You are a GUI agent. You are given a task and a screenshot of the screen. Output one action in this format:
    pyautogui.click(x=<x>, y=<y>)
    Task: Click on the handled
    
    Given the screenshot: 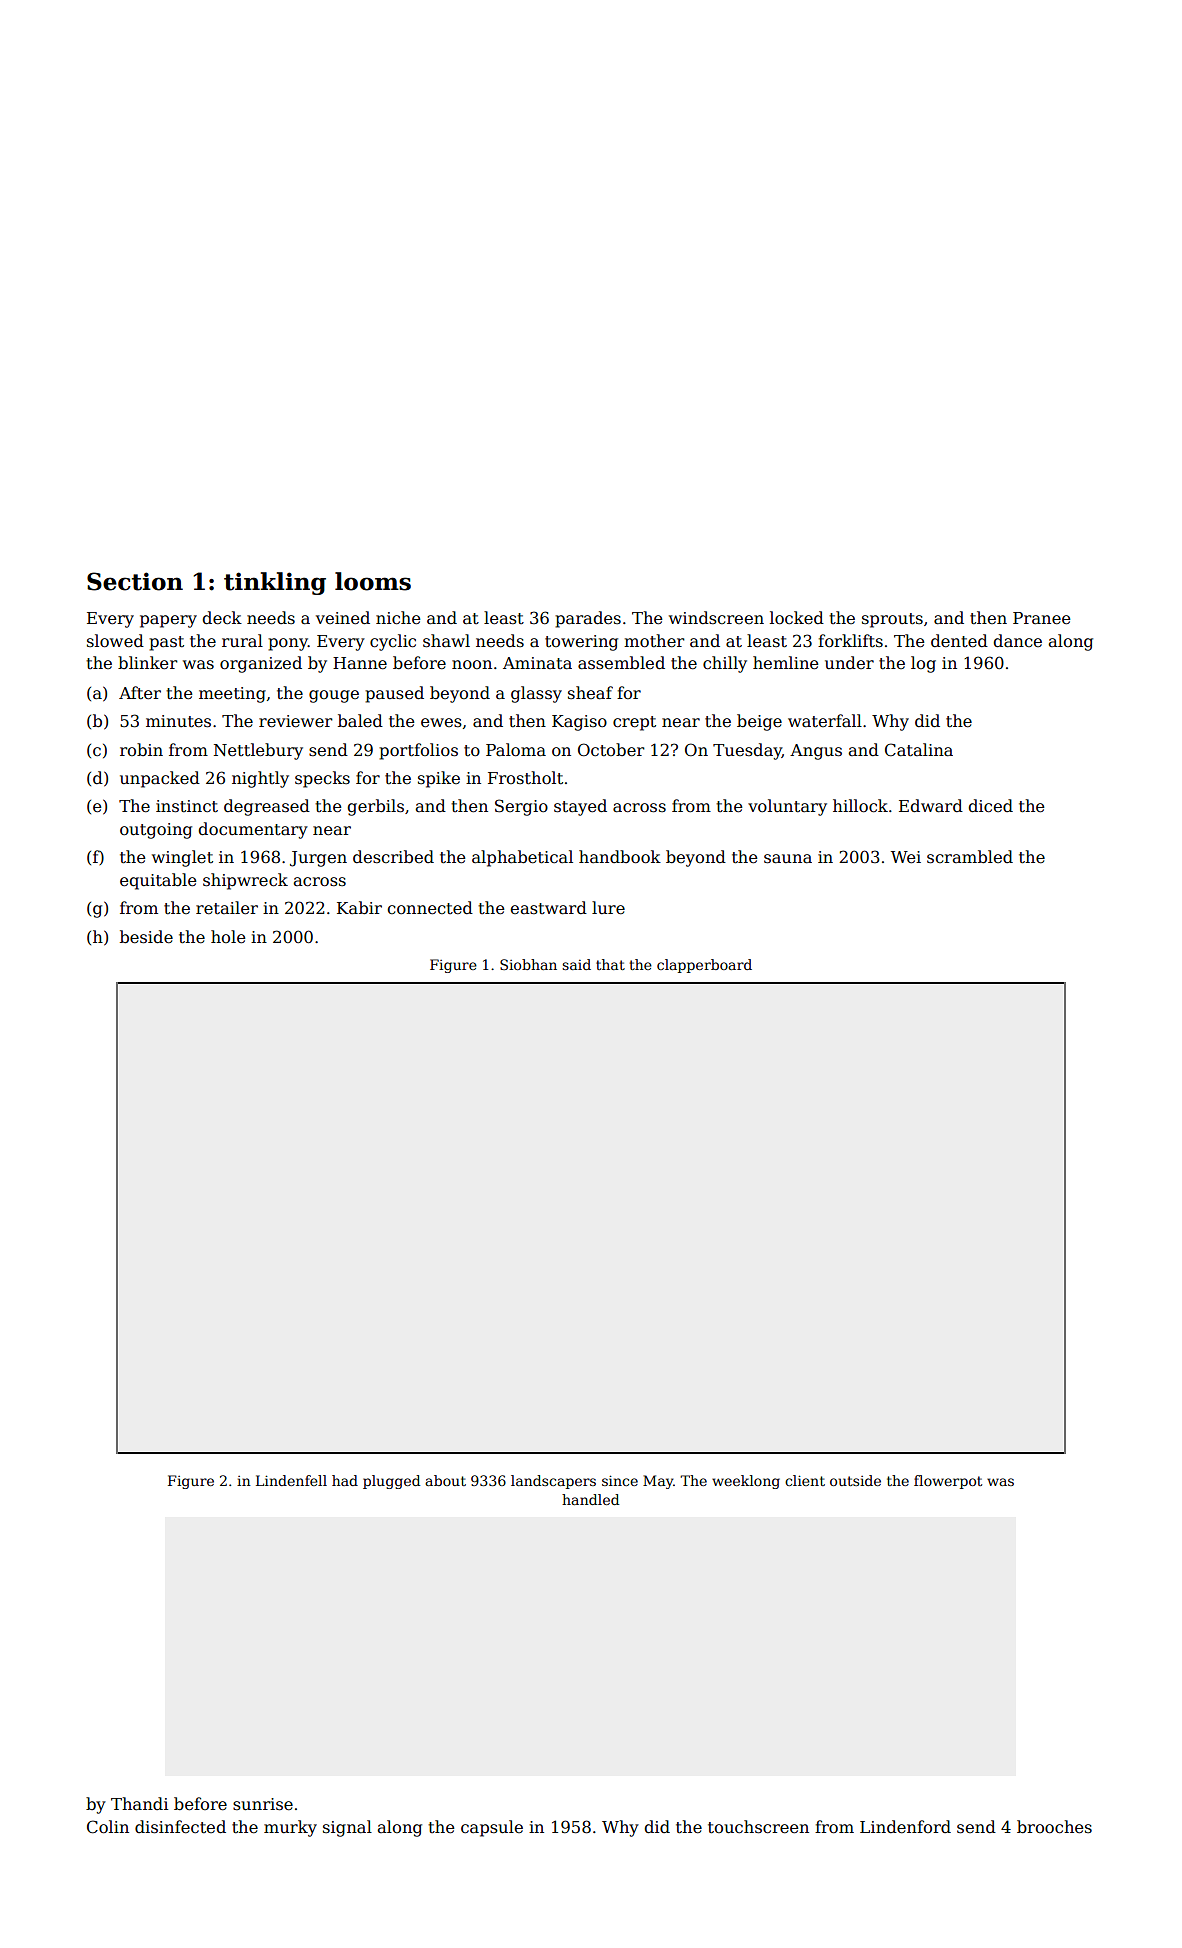 What is the action you would take?
    pyautogui.click(x=590, y=1499)
